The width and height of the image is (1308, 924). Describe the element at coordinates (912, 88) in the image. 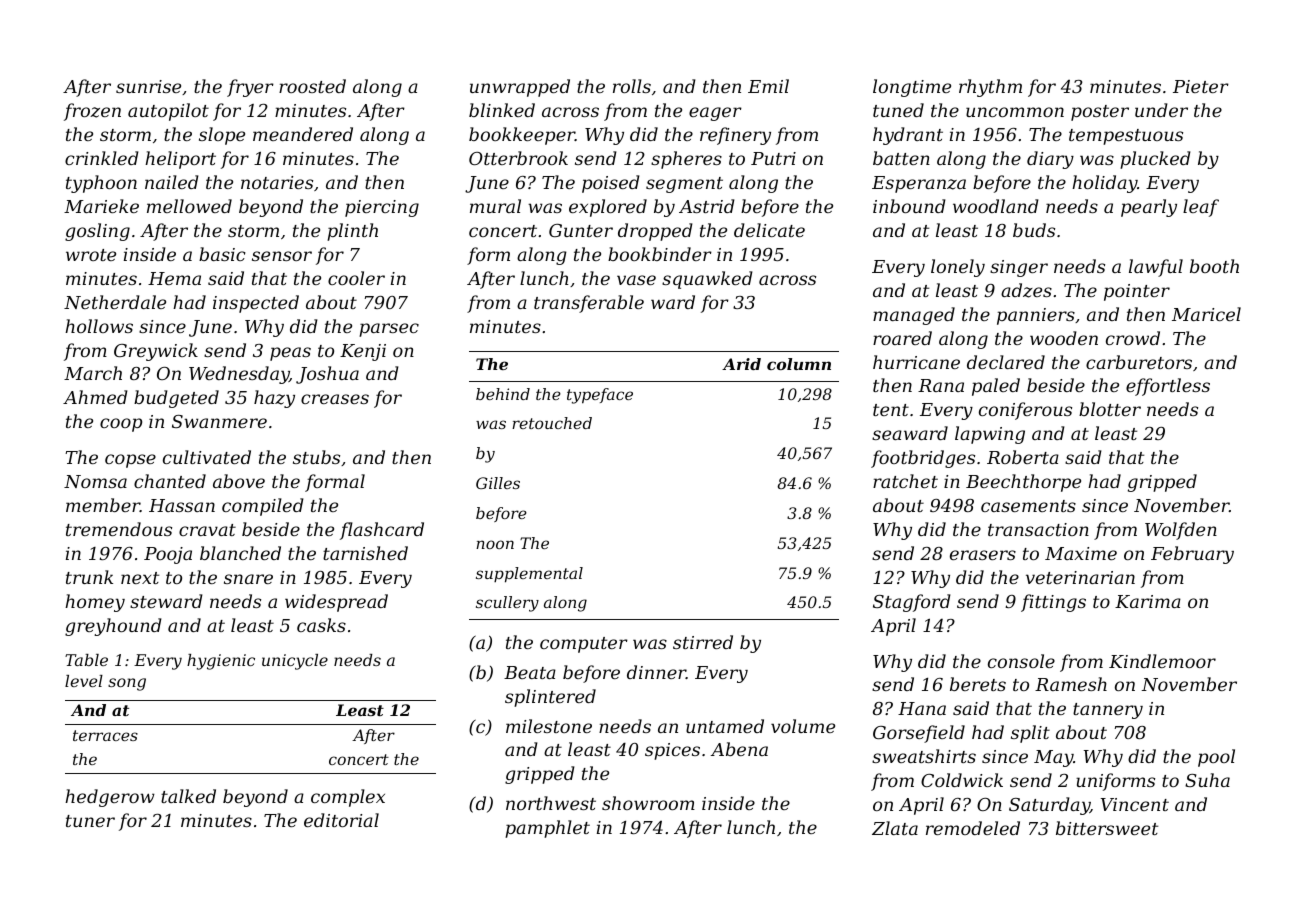

I see `longtime` at that location.
